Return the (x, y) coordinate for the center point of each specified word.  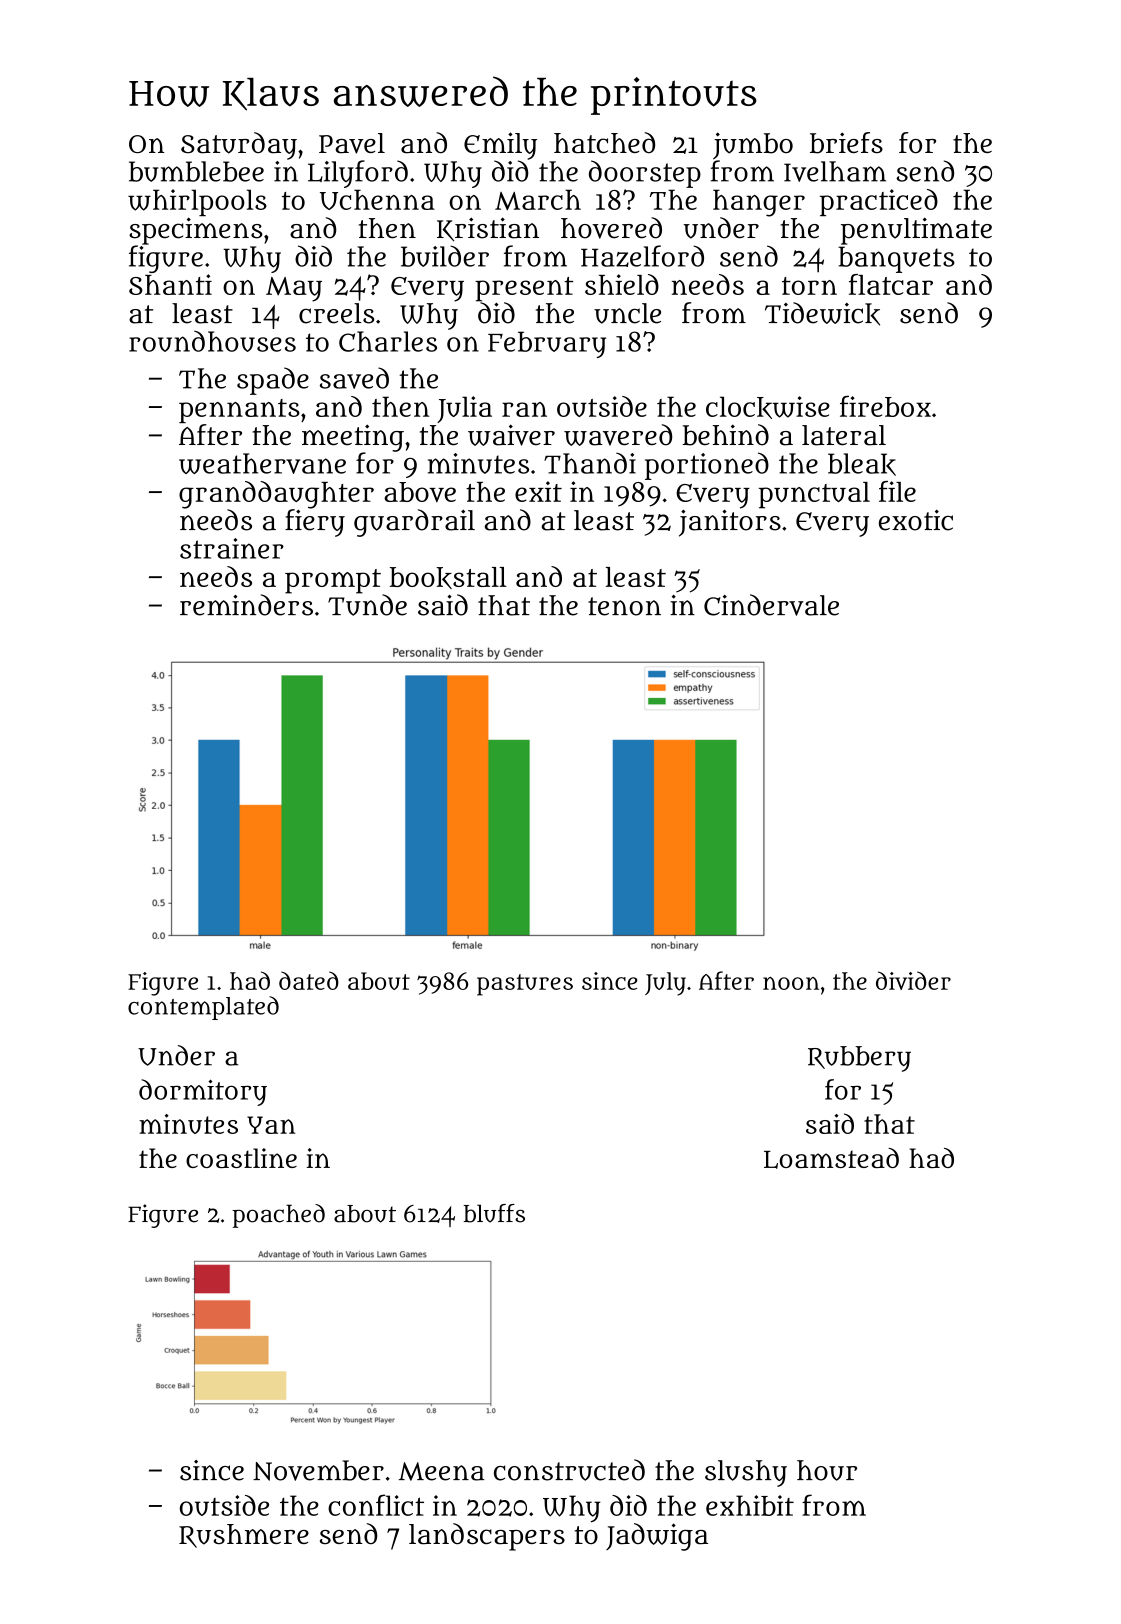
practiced (879, 202)
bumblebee (196, 171)
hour (827, 1470)
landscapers (487, 1537)
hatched (604, 143)
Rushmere (244, 1536)
